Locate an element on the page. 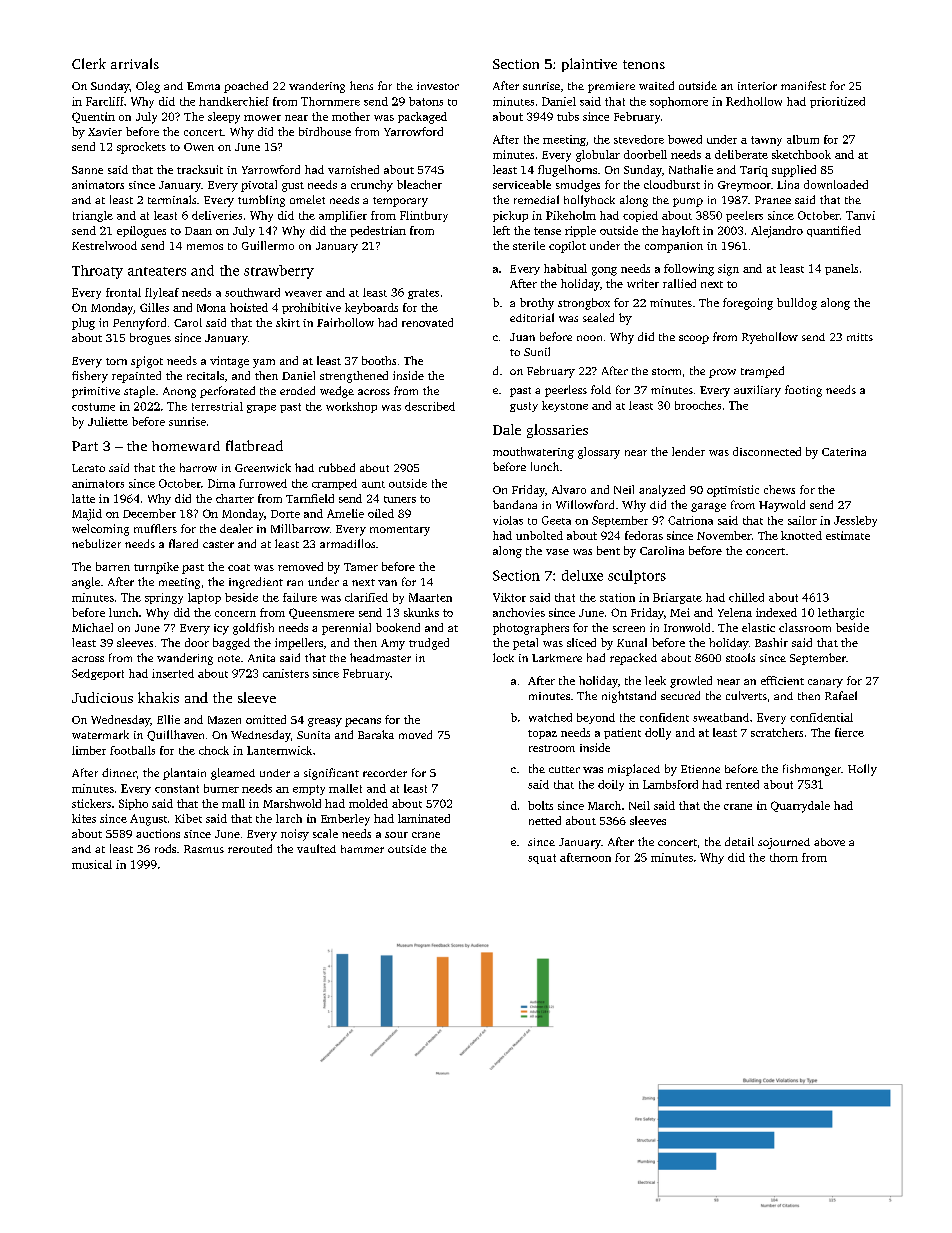 This document has width=952, height=1233. ingredient is located at coordinates (256, 583).
